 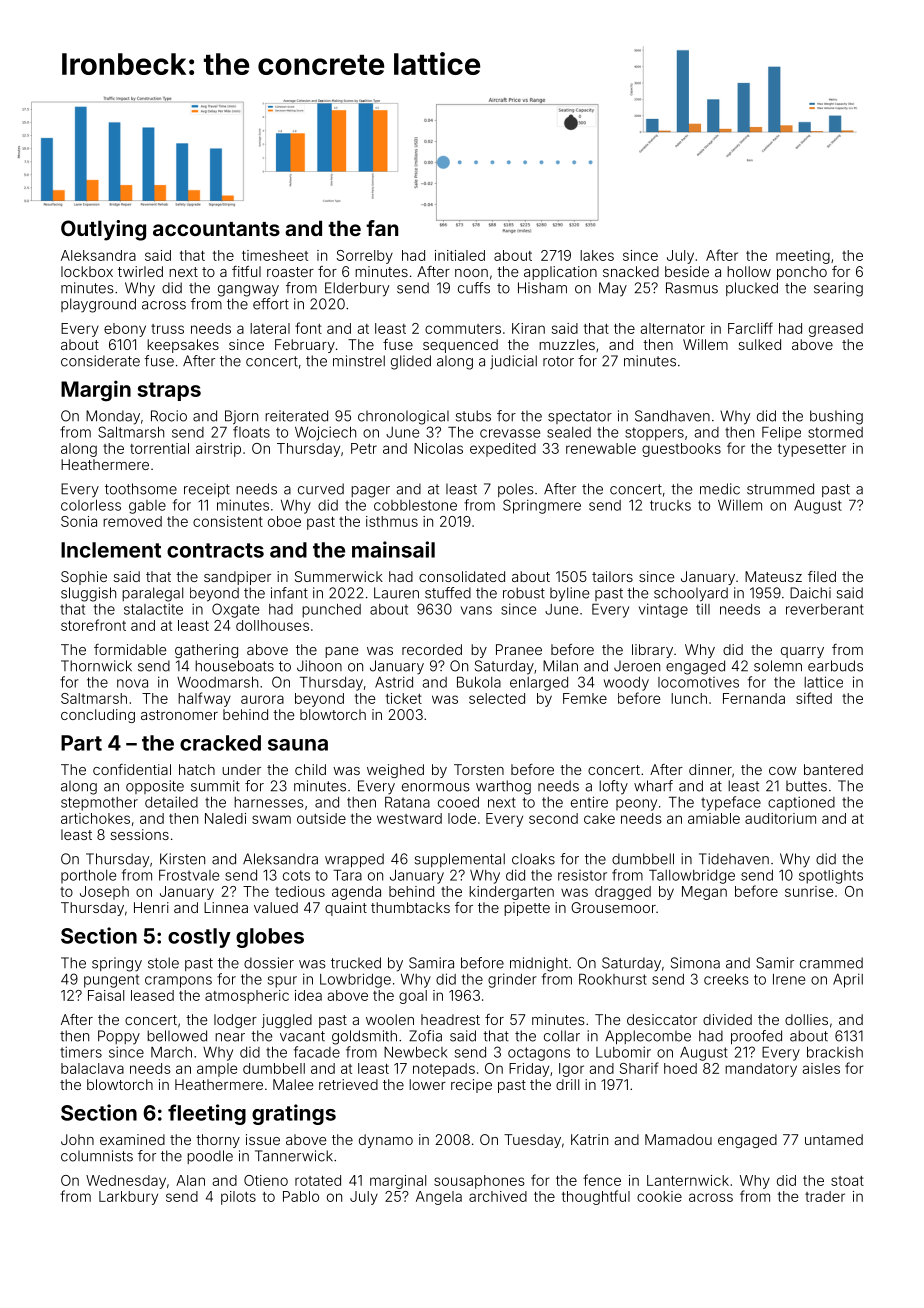 What do you see at coordinates (439, 1198) in the page?
I see `Angela` at bounding box center [439, 1198].
